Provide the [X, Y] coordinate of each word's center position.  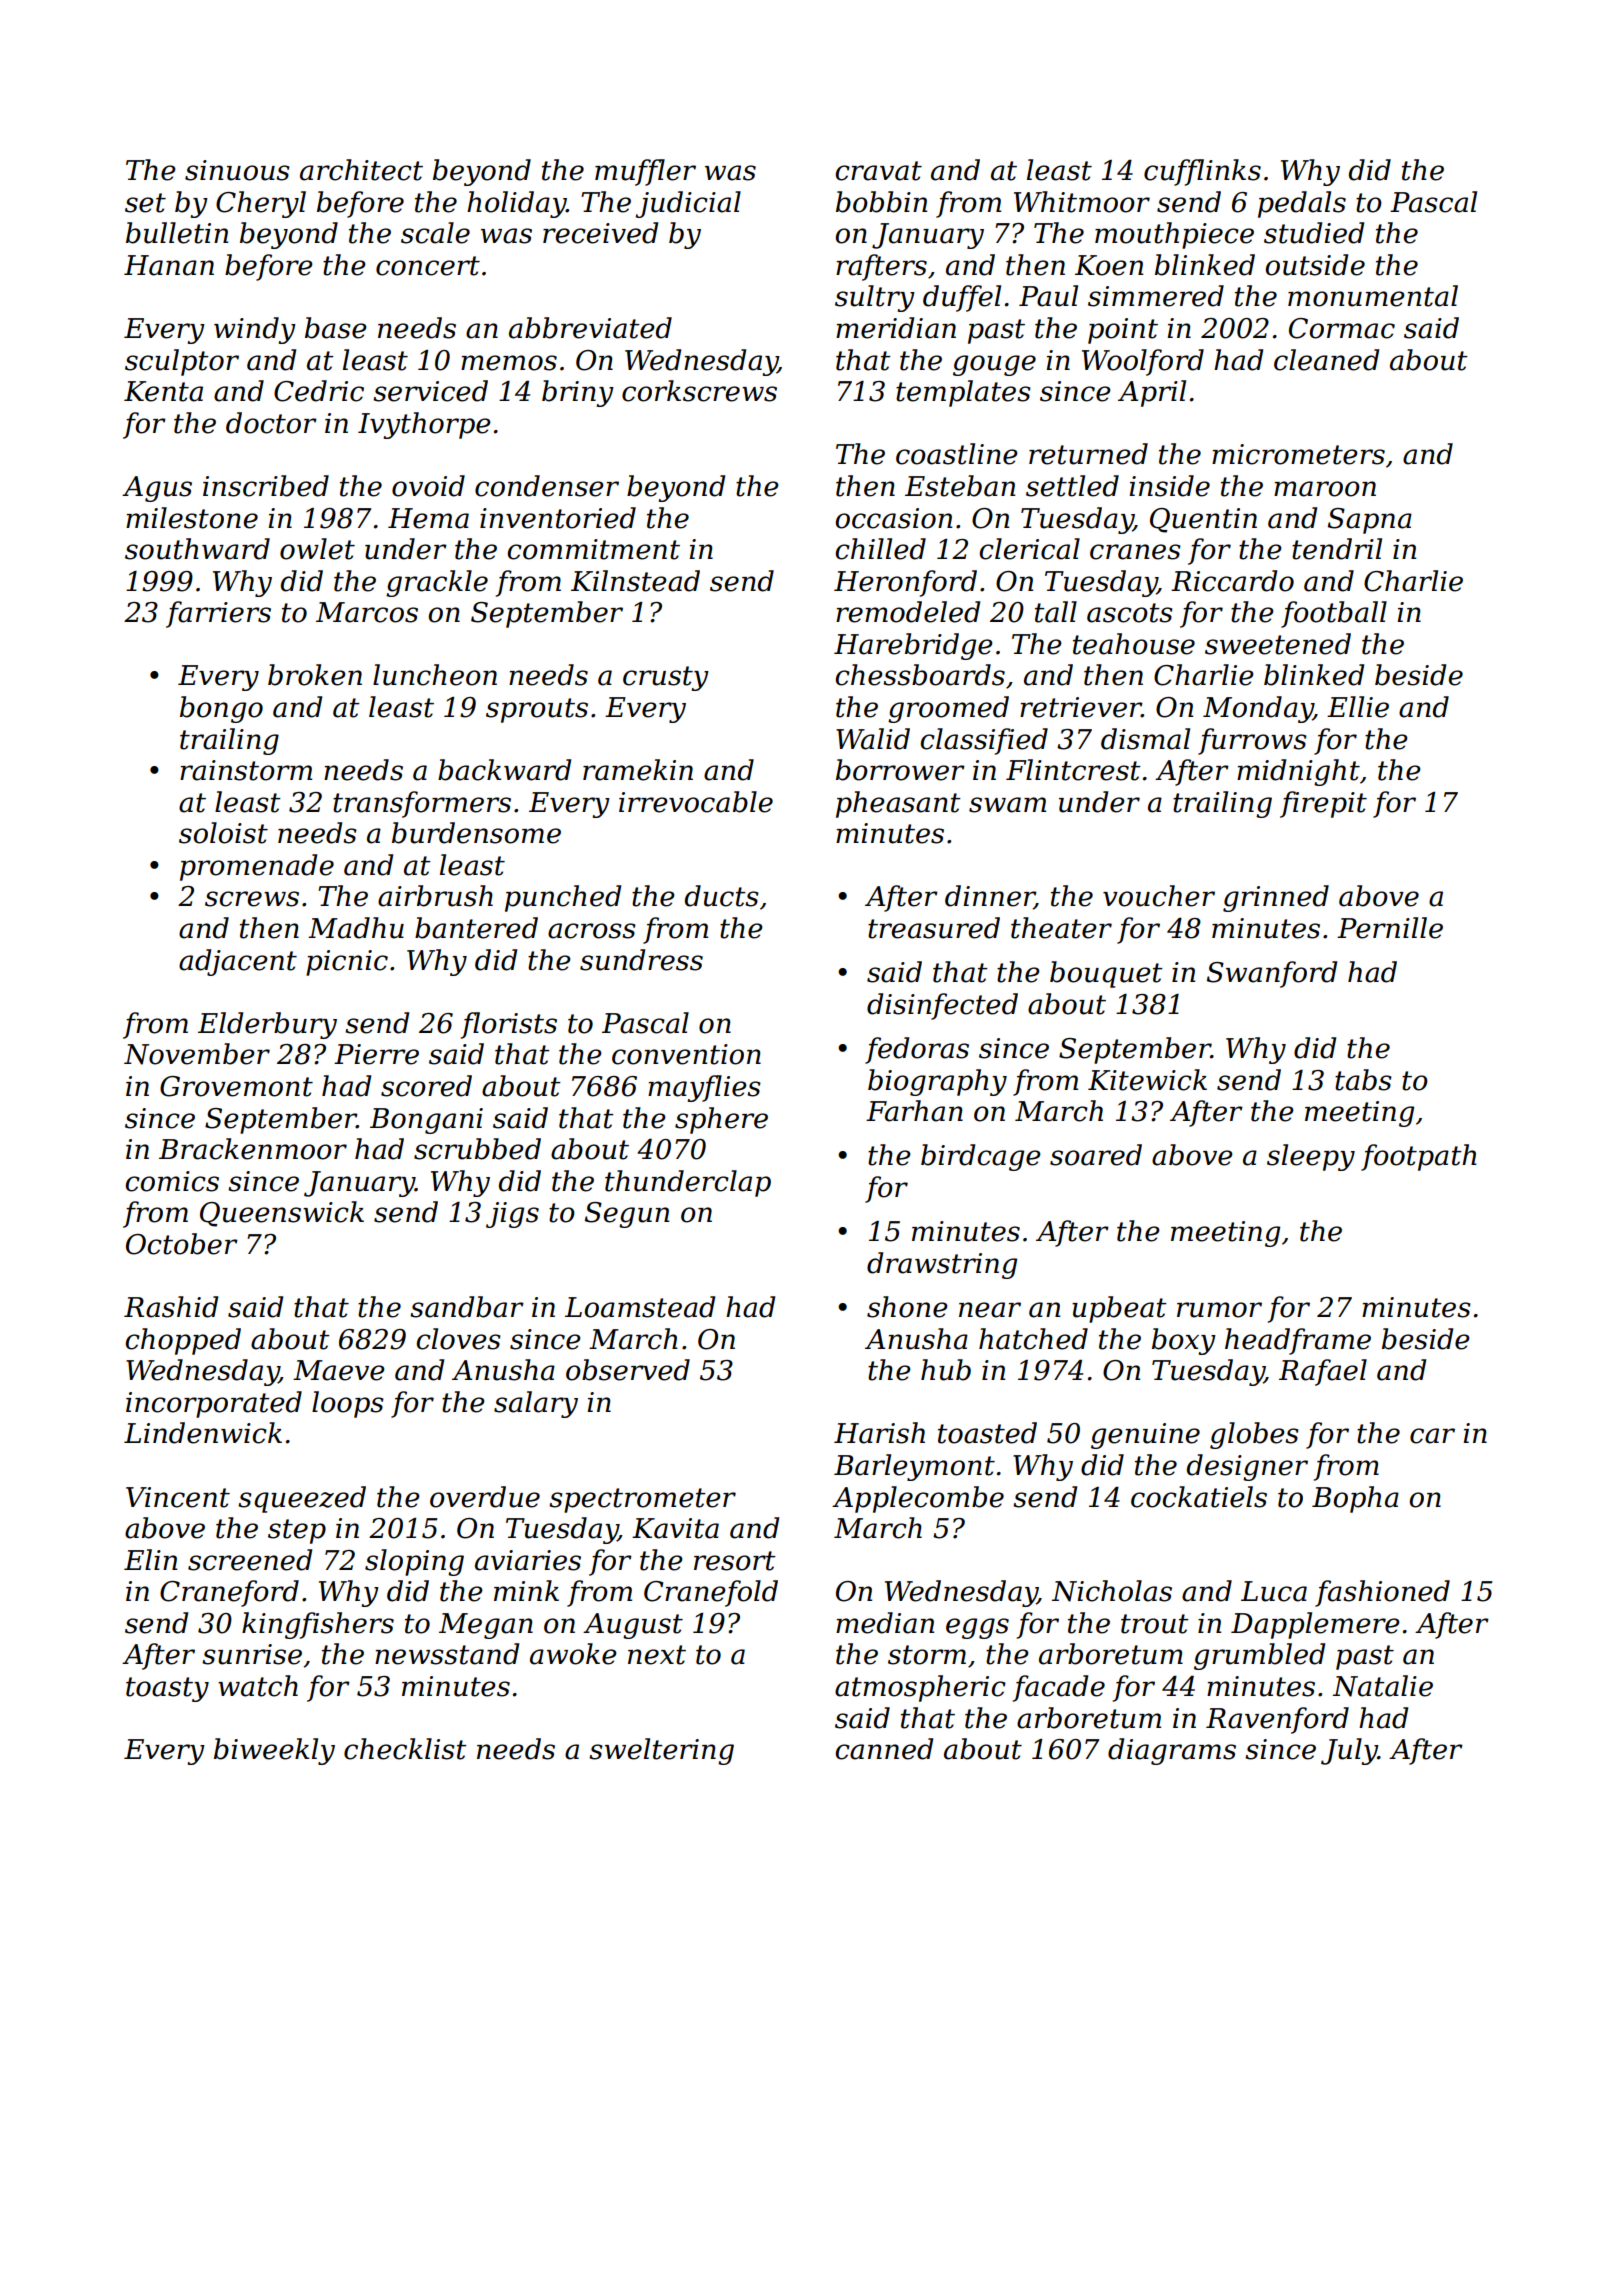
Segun [627, 1215]
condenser [547, 486]
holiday [516, 204]
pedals [1302, 204]
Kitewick [1147, 1080]
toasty [167, 1689]
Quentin [1203, 520]
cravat [879, 171]
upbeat [1119, 1309]
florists [509, 1025]
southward [197, 549]
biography [937, 1082]
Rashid [171, 1307]
